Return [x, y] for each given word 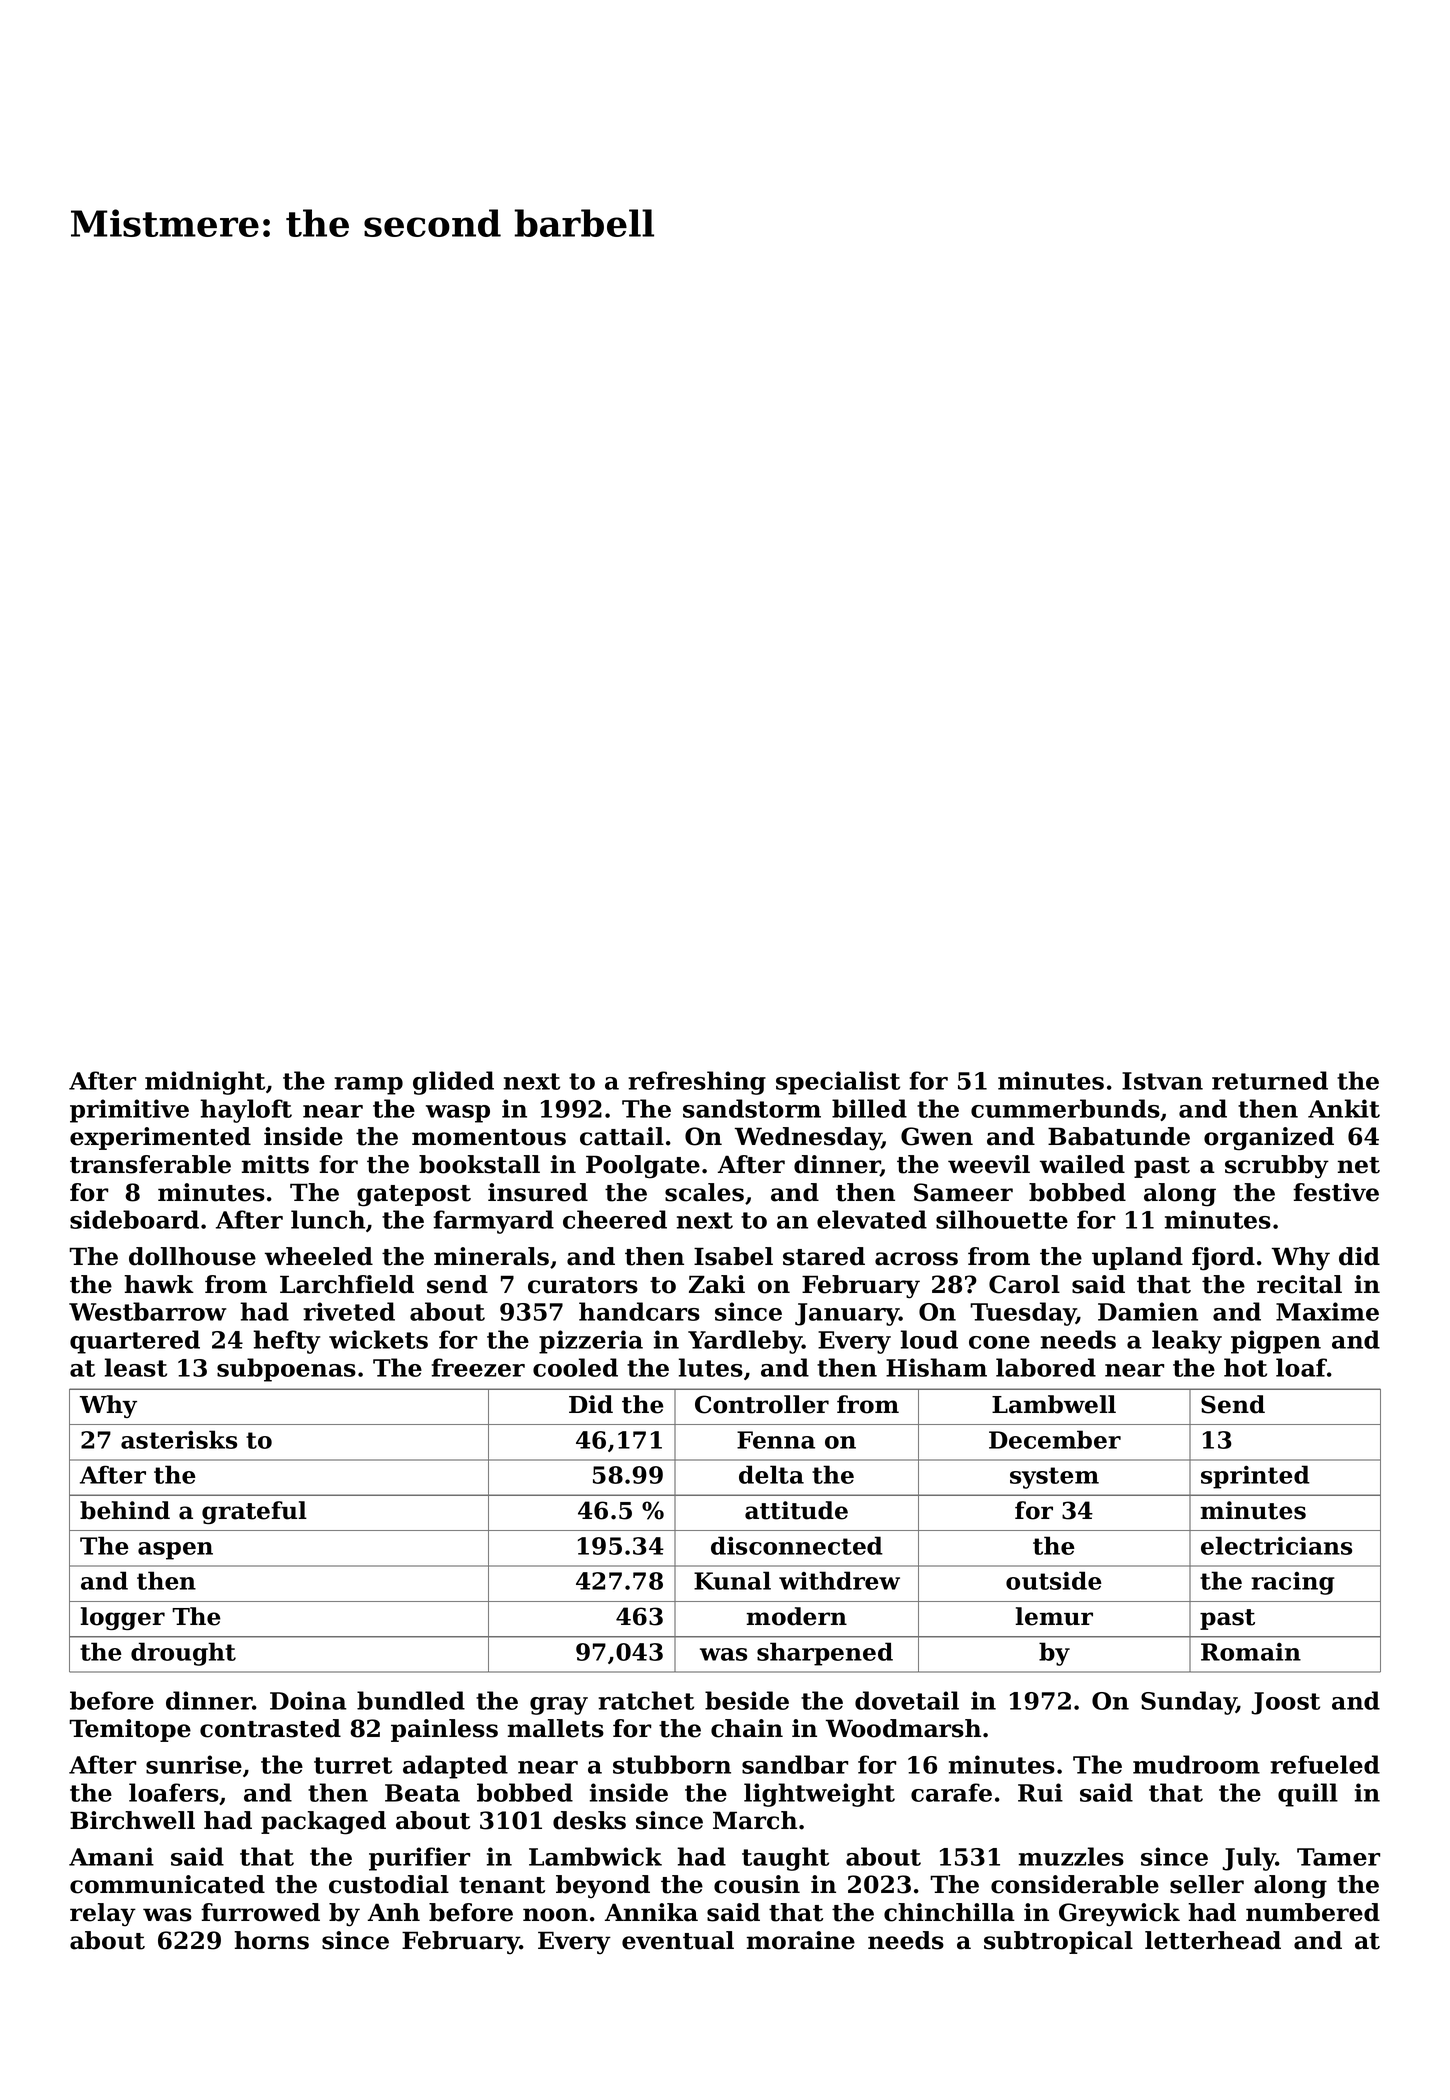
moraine [801, 1940]
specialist [838, 1083]
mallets [556, 1728]
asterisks [179, 1439]
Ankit [1344, 1108]
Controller [762, 1404]
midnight [205, 1083]
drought [183, 1654]
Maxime [1327, 1311]
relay [103, 1915]
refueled [1325, 1764]
